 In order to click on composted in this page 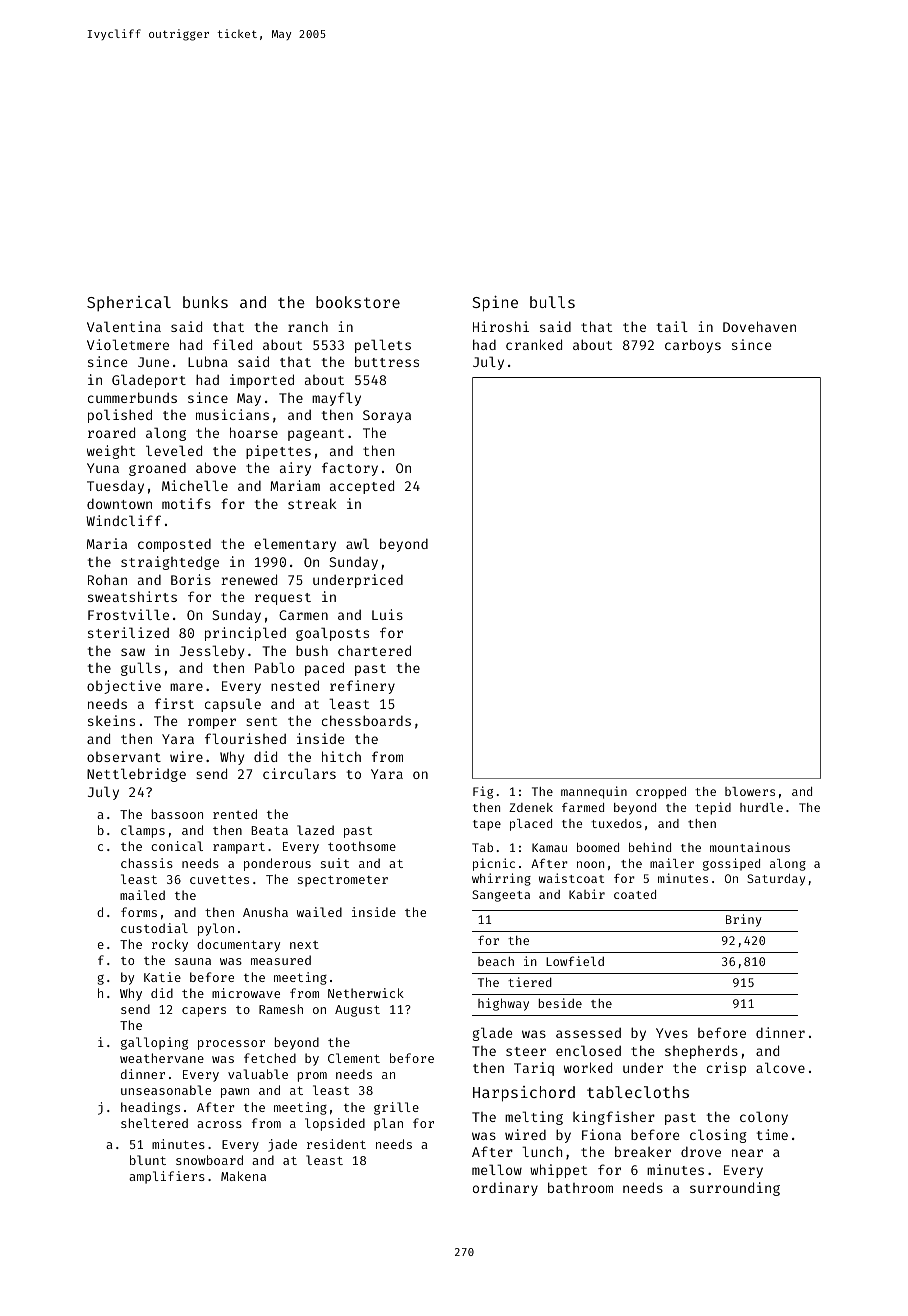, I will do `click(174, 545)`.
